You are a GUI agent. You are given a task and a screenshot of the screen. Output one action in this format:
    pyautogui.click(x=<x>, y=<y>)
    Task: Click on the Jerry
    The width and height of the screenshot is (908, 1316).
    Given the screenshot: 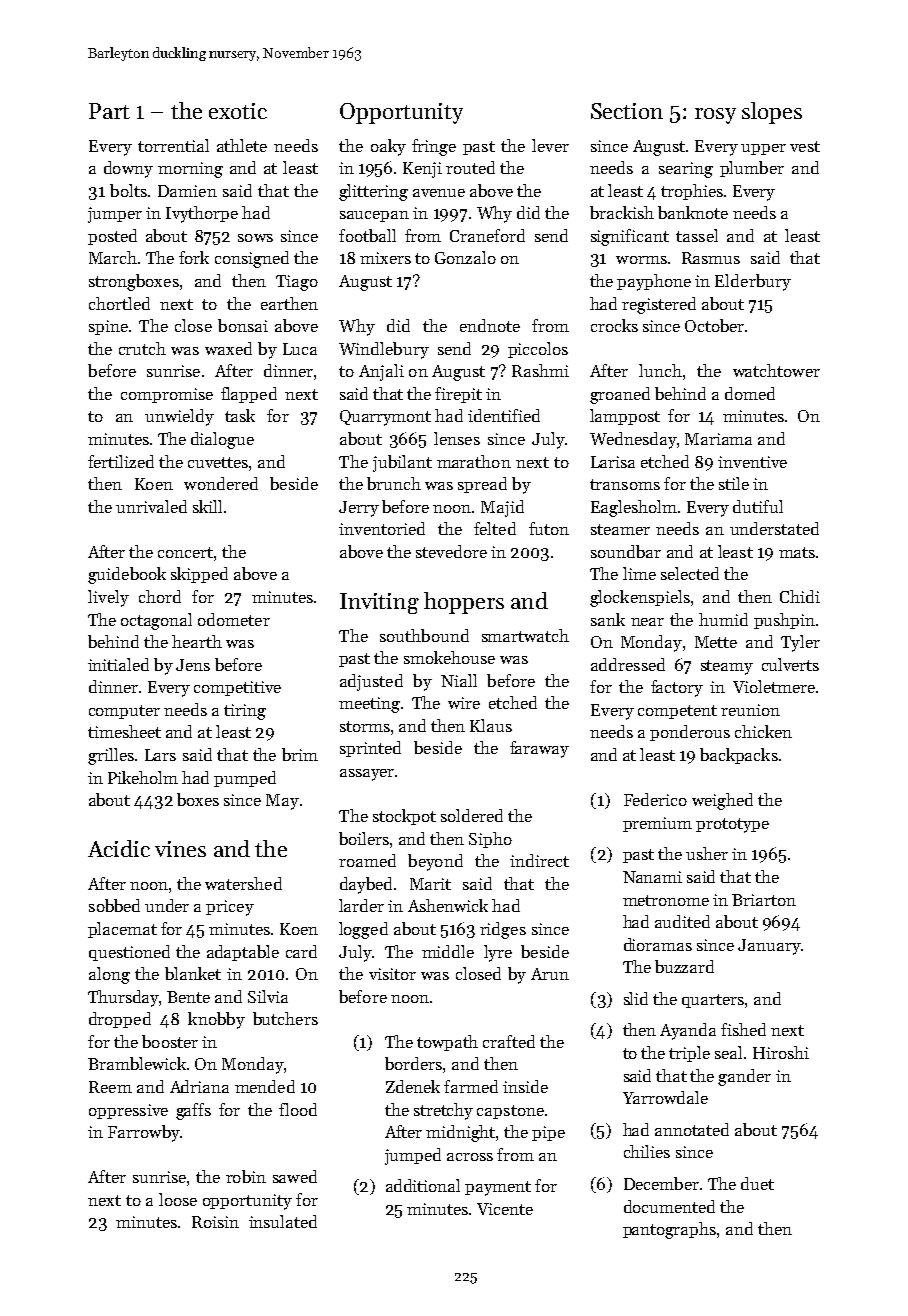 What is the action you would take?
    pyautogui.click(x=359, y=509)
